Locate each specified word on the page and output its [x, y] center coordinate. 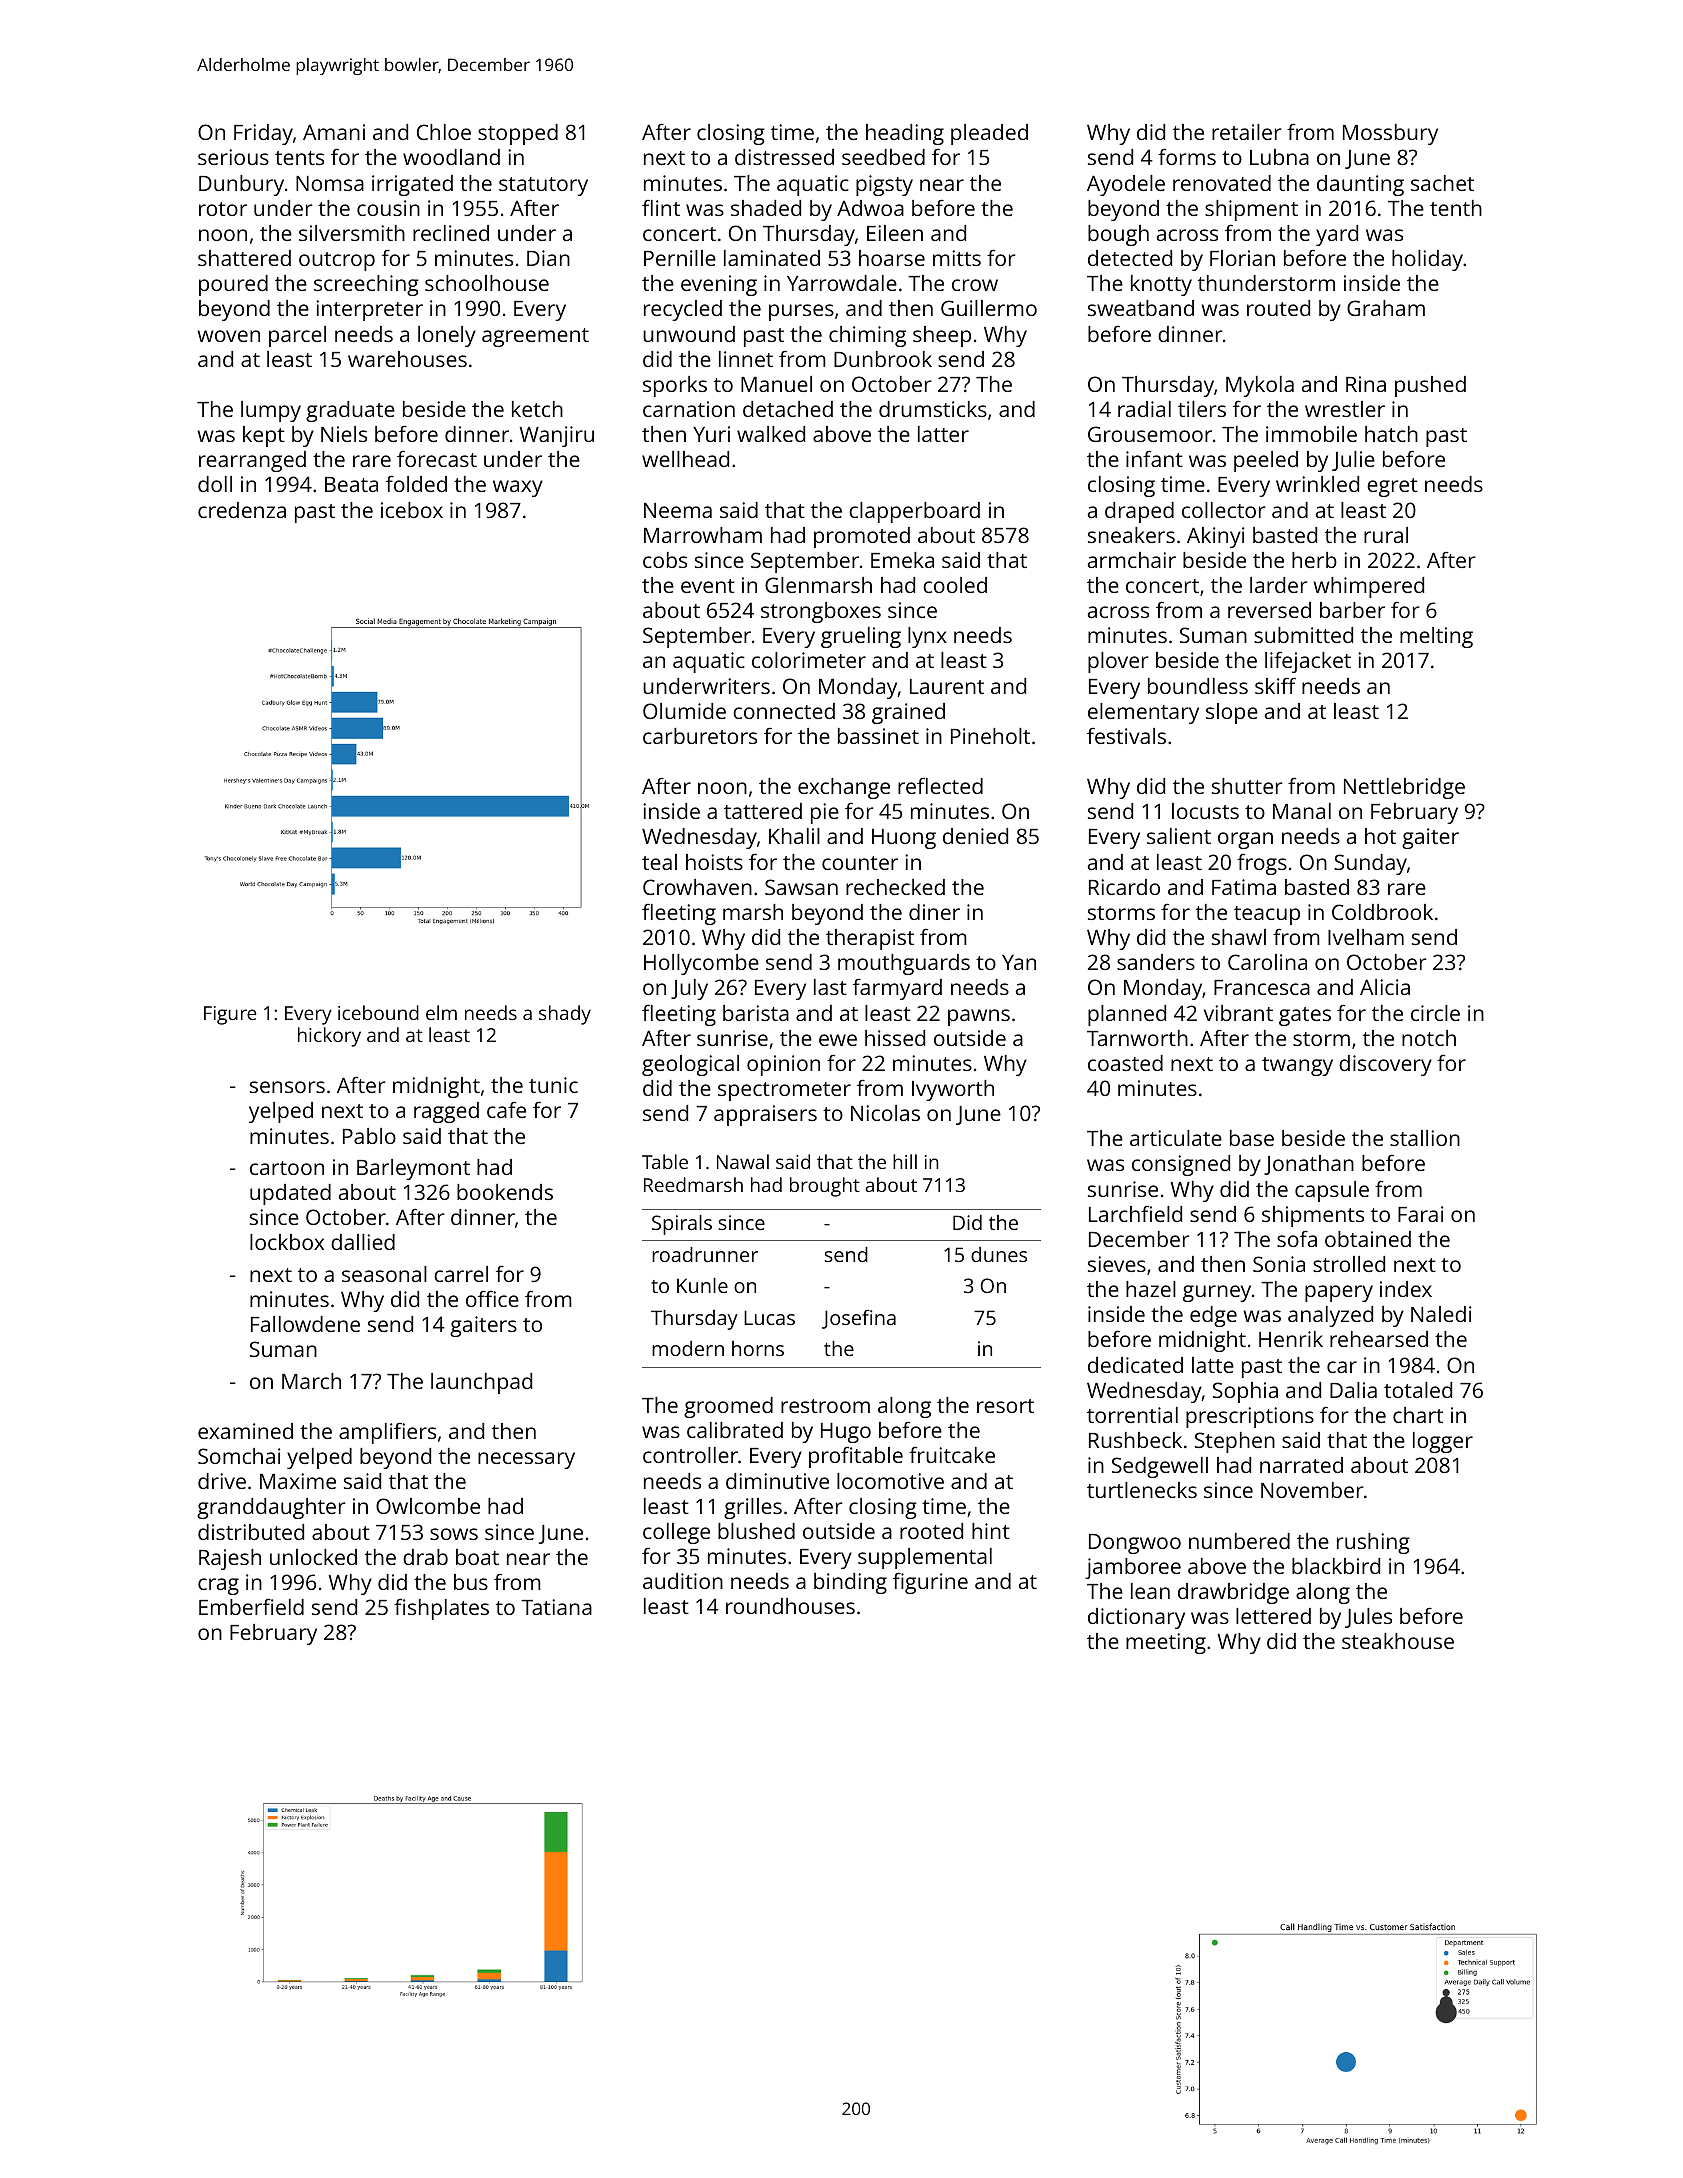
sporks [675, 386]
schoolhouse [487, 283]
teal [659, 862]
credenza [242, 510]
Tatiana [556, 1607]
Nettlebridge [1404, 788]
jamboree [1133, 1568]
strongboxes [821, 612]
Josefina [859, 1319]
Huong [904, 839]
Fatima [1244, 887]
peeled [1266, 461]
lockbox [287, 1242]
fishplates [441, 1609]
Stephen [1235, 1442]
